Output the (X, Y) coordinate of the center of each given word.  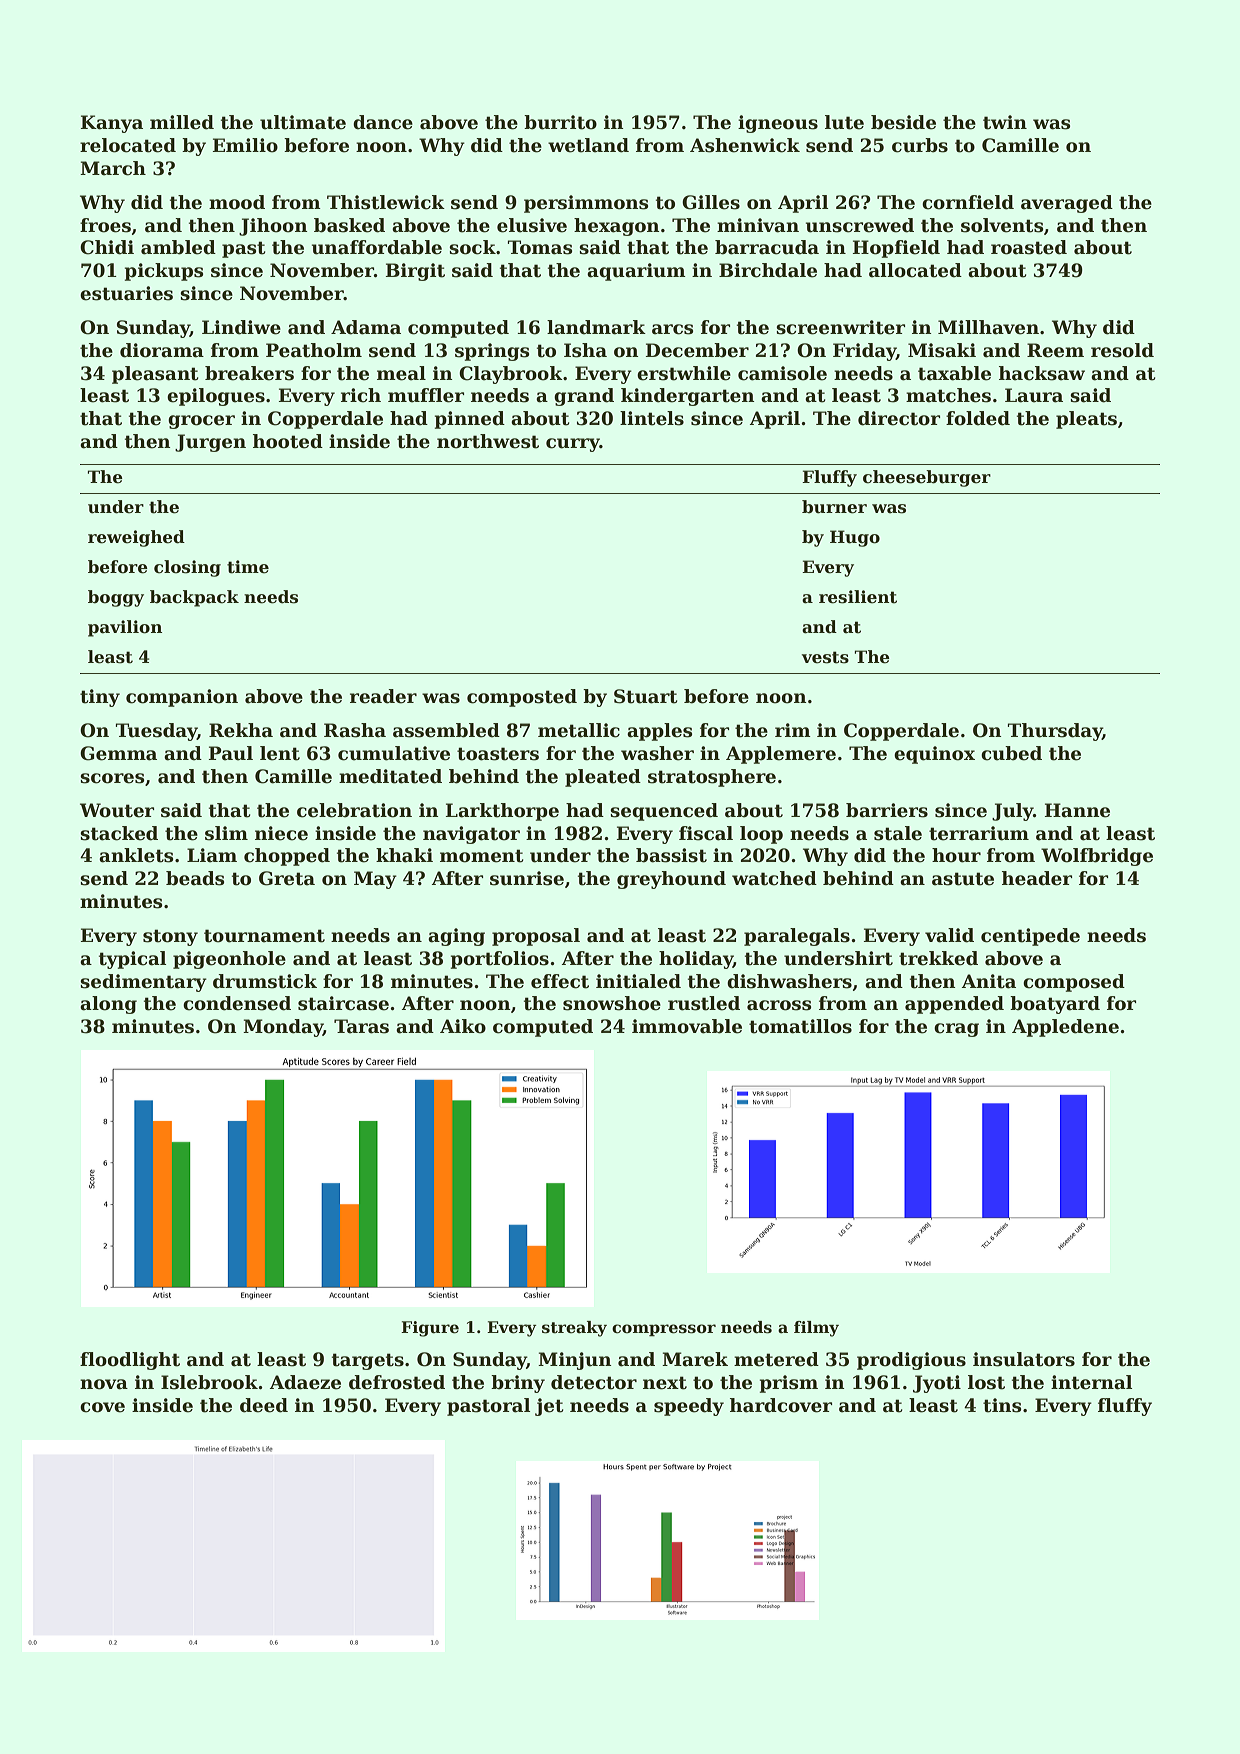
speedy (689, 1407)
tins (1002, 1405)
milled (182, 122)
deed (264, 1405)
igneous (778, 124)
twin (1005, 122)
